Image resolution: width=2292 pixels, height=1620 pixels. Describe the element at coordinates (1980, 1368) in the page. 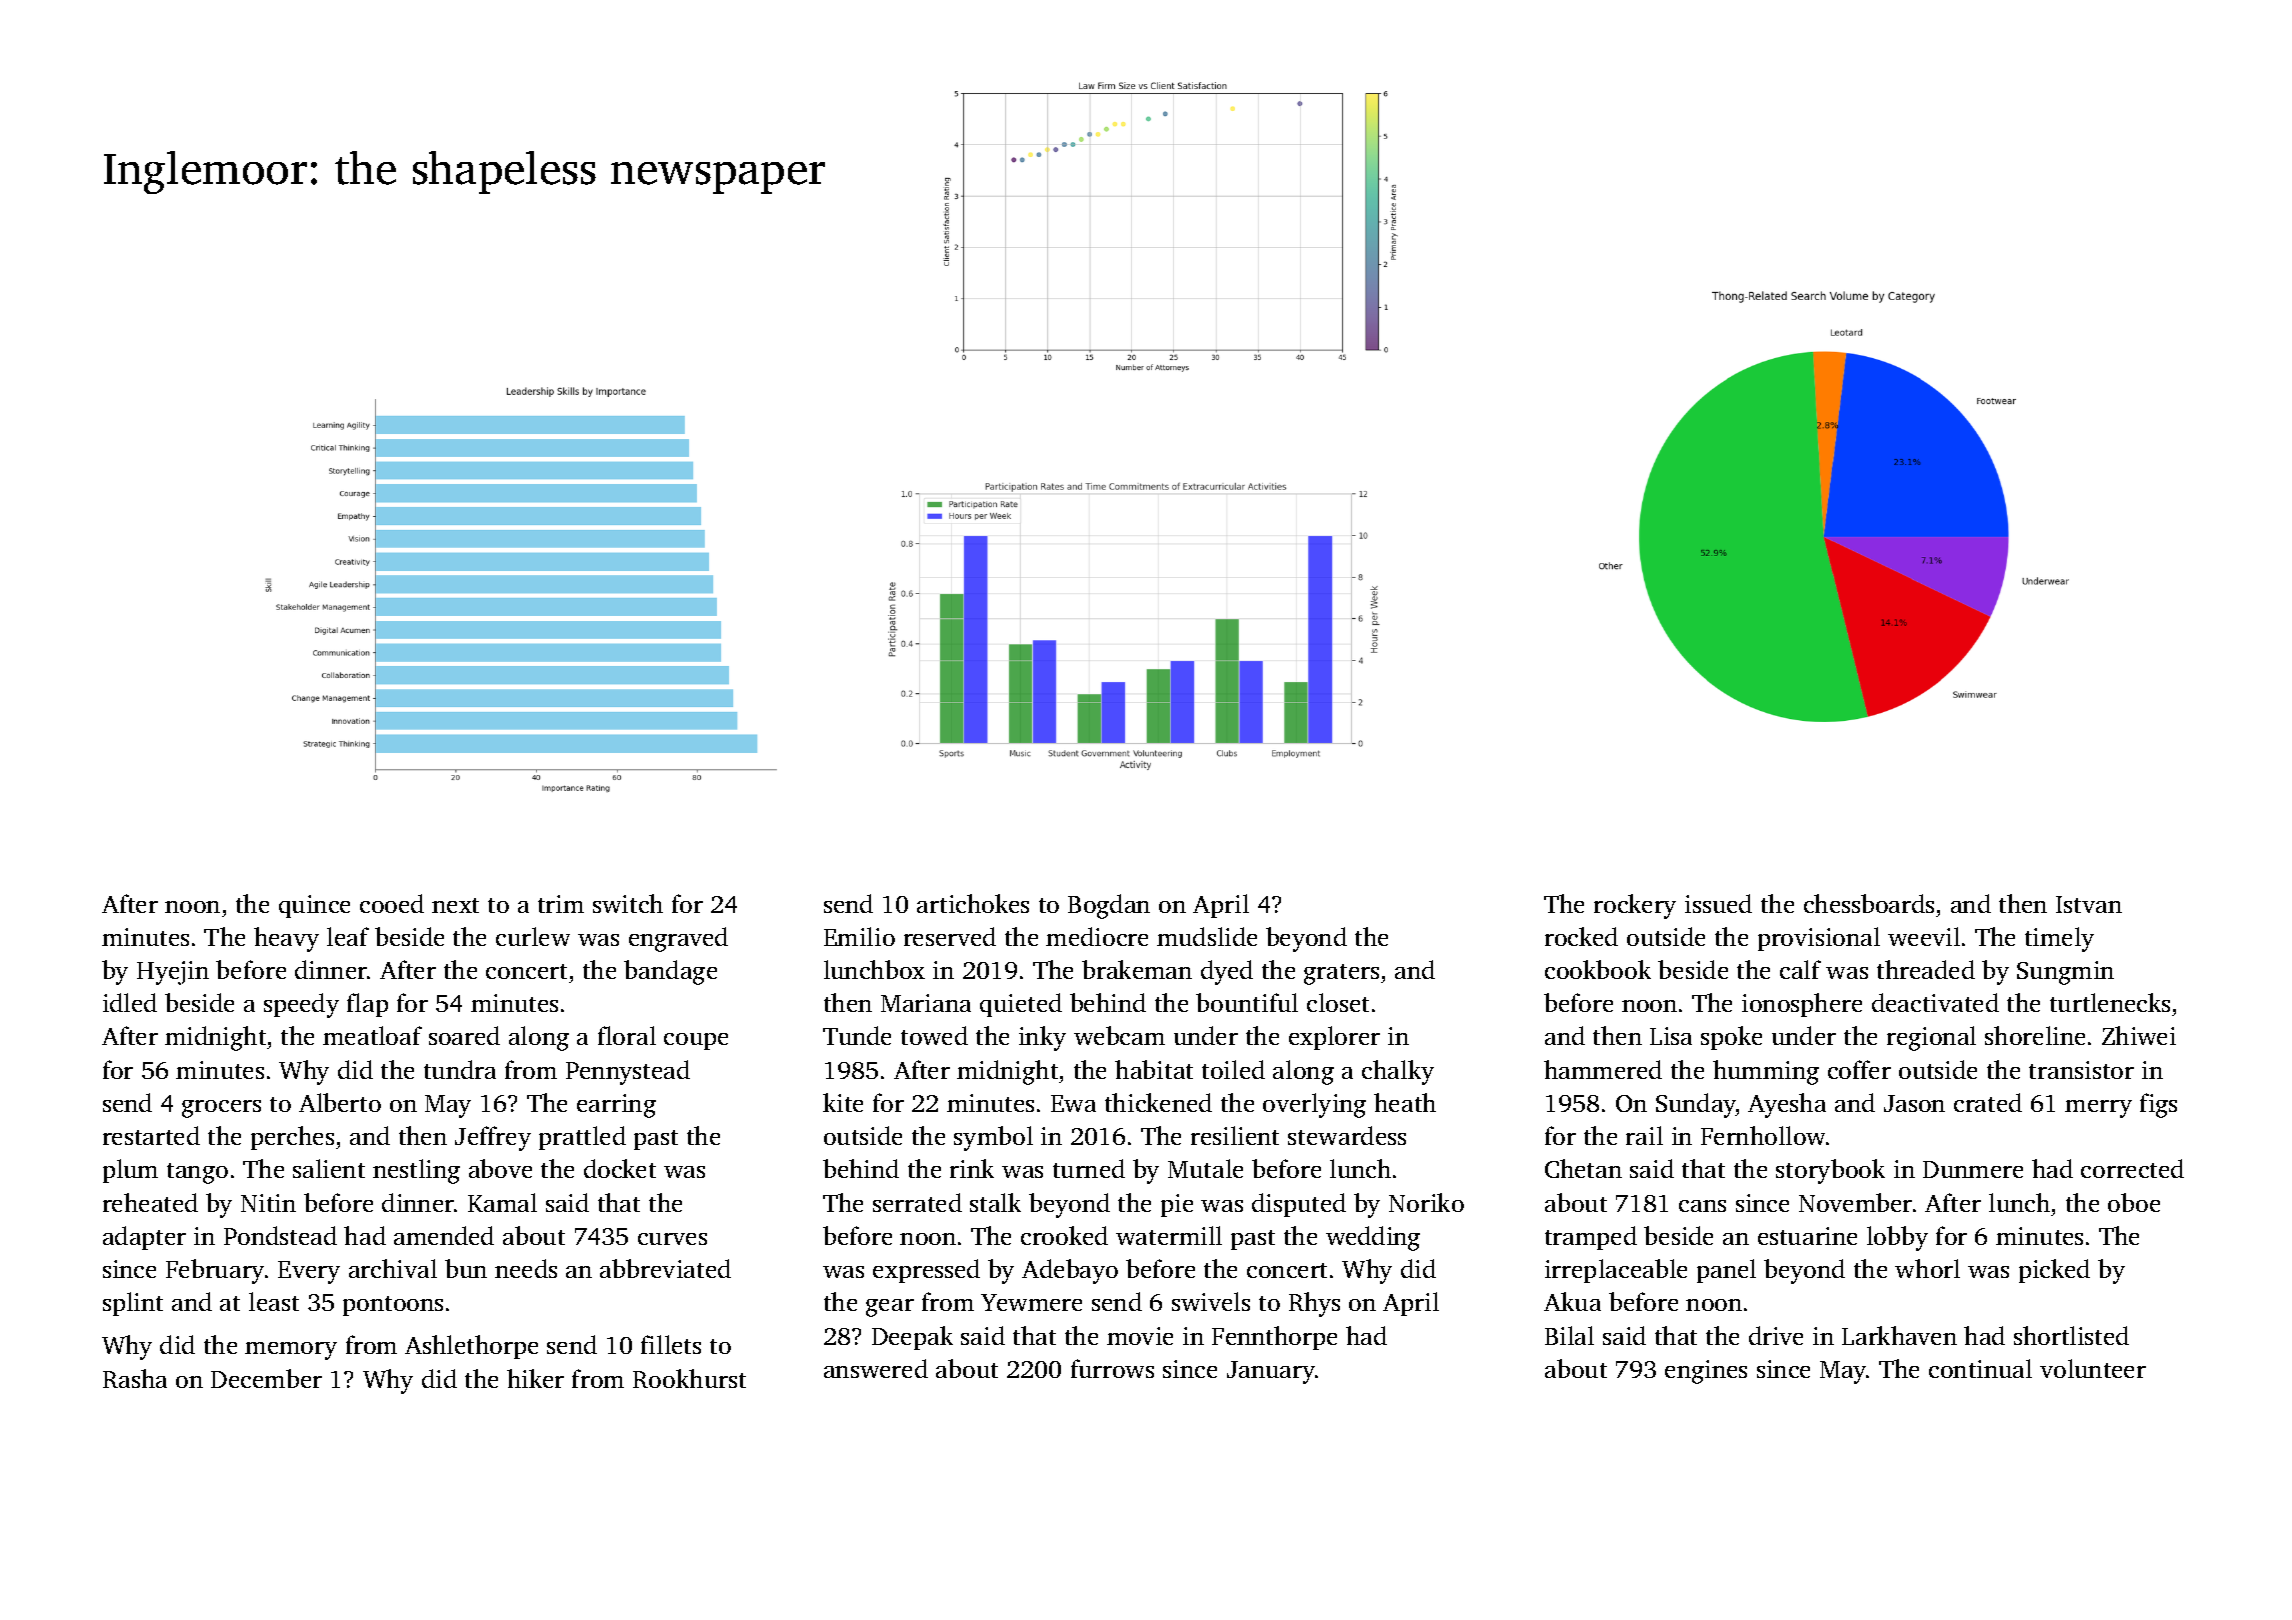

I see `continual` at that location.
